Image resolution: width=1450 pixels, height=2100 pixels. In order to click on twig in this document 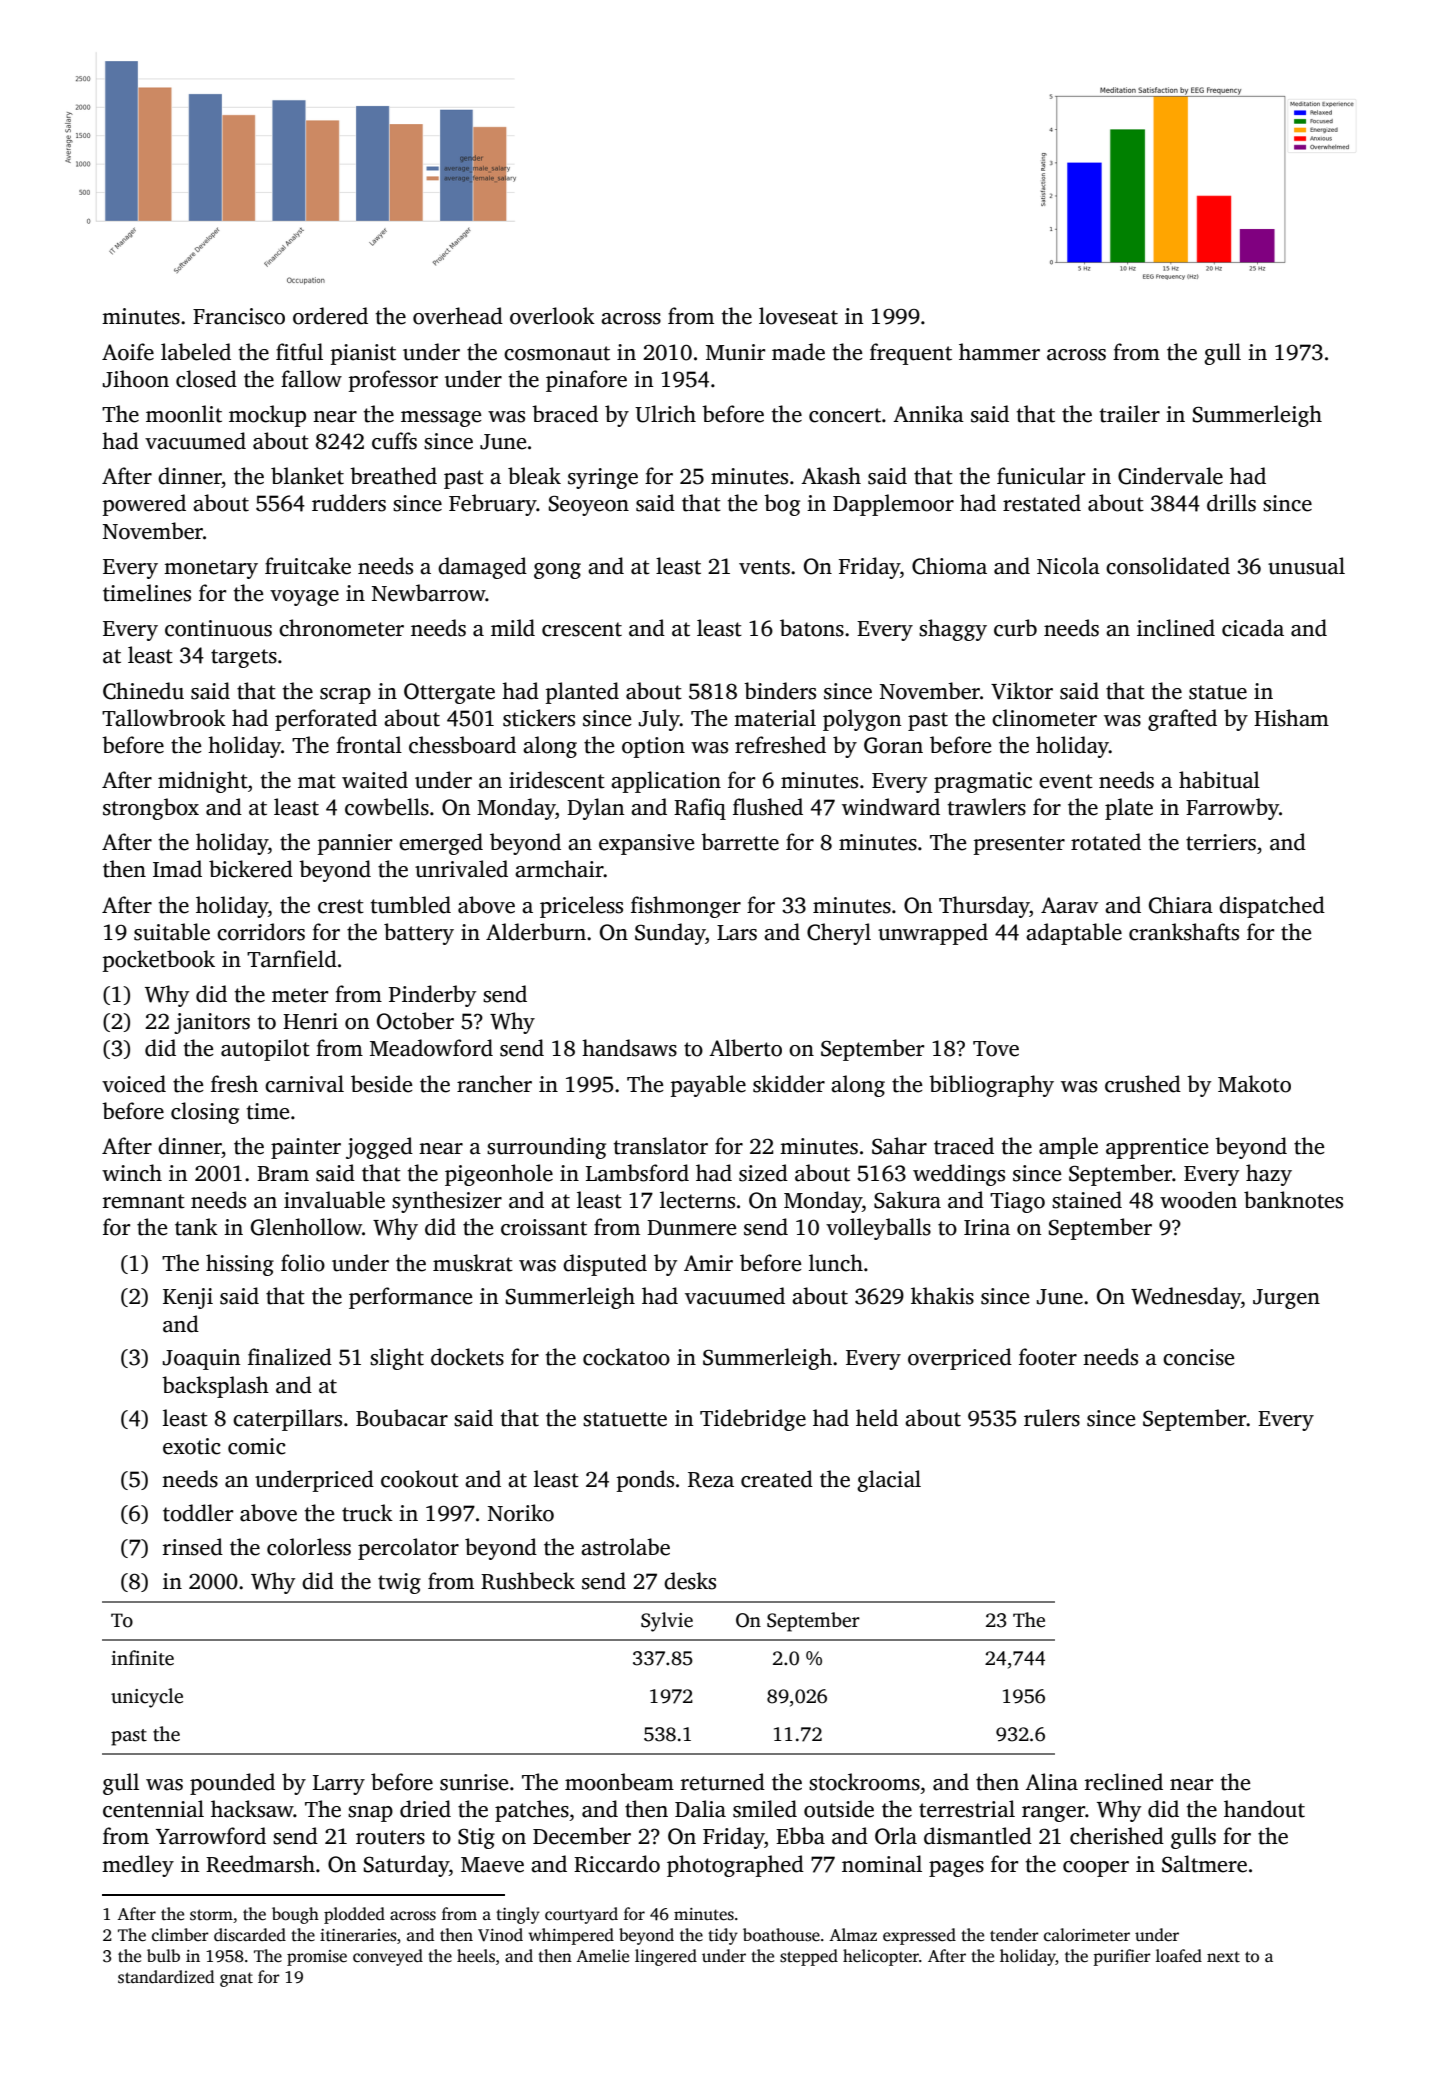, I will do `click(399, 1583)`.
